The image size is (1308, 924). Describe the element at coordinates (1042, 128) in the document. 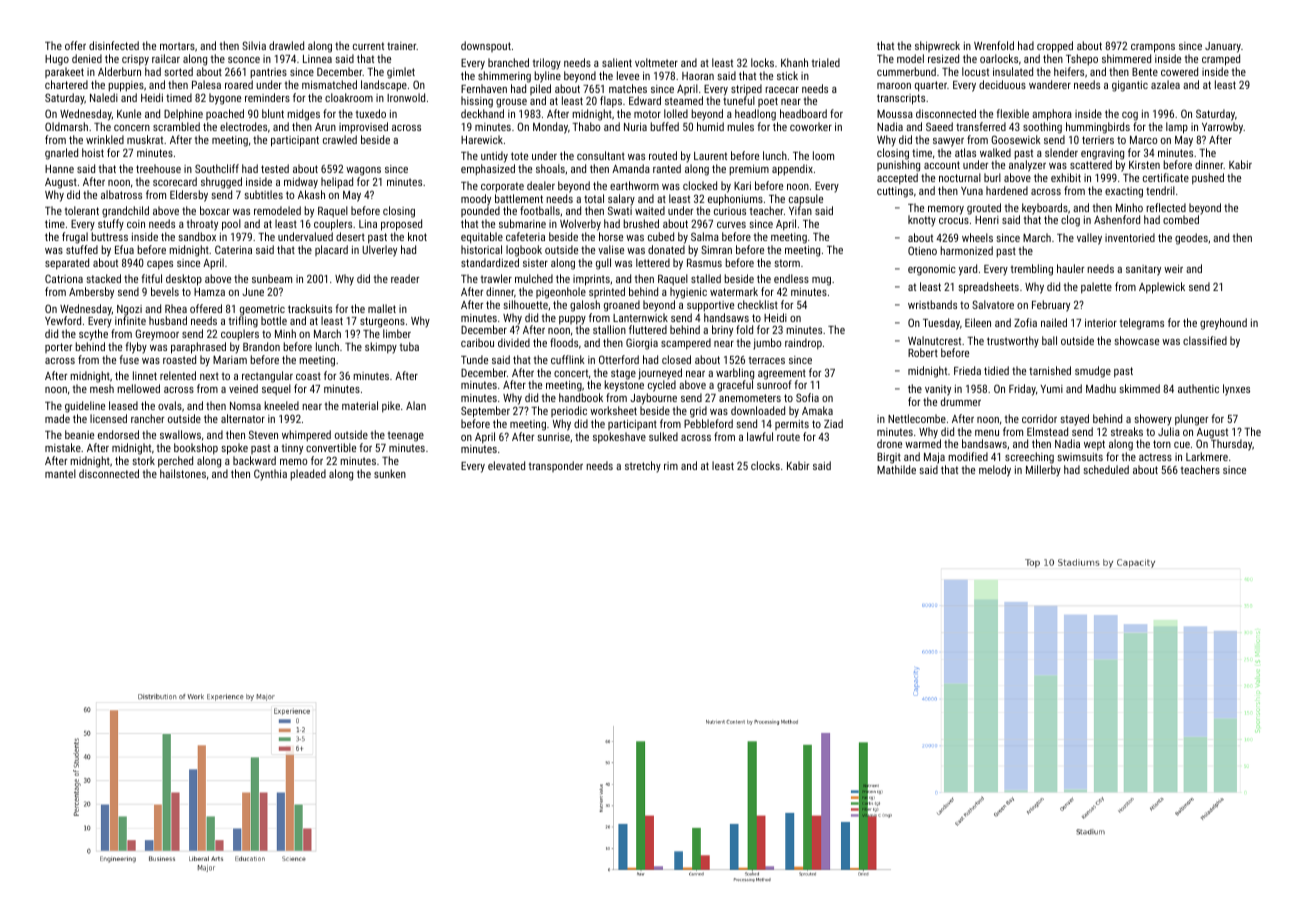

I see `soothing` at that location.
